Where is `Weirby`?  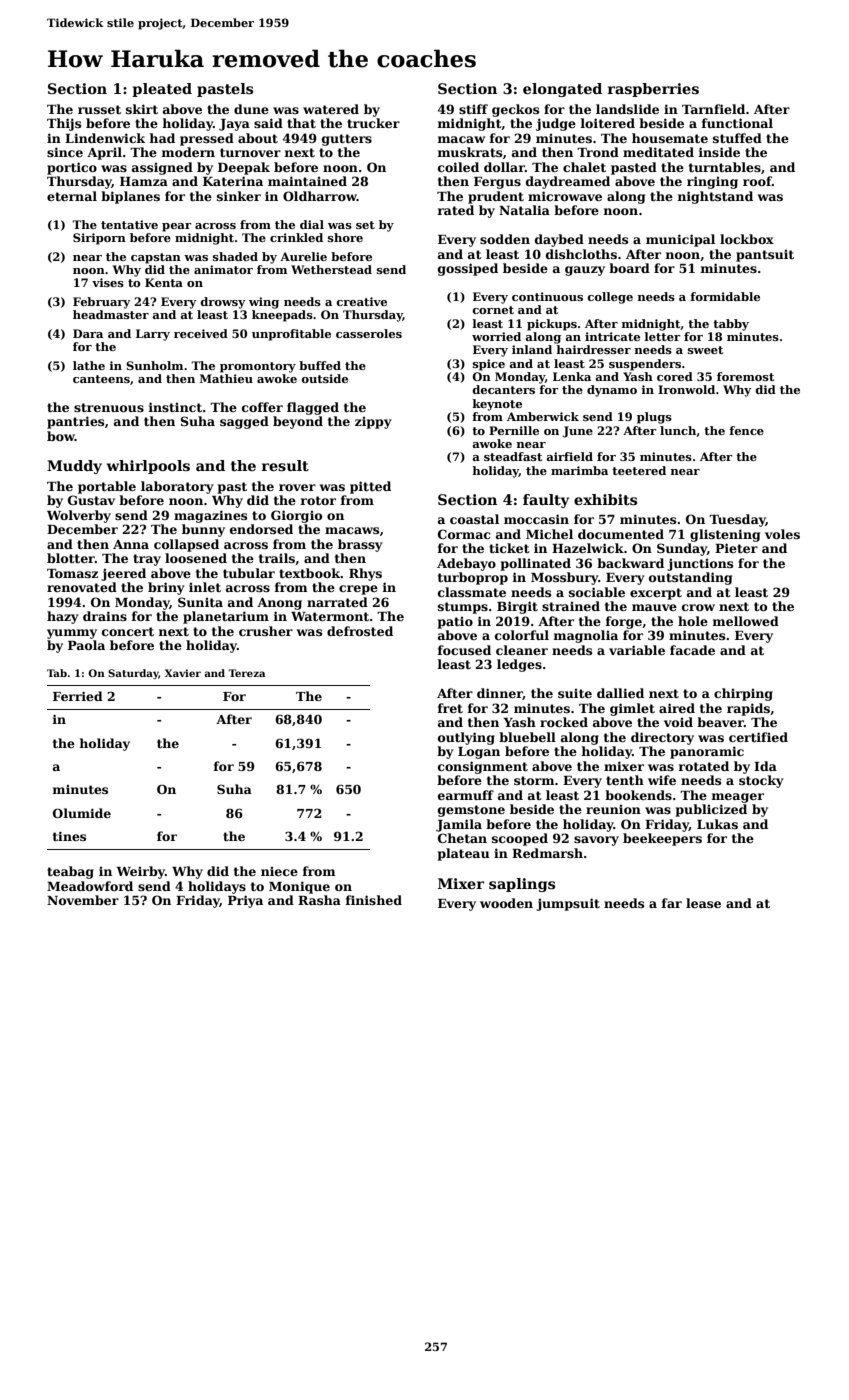 Weirby is located at coordinates (140, 872).
